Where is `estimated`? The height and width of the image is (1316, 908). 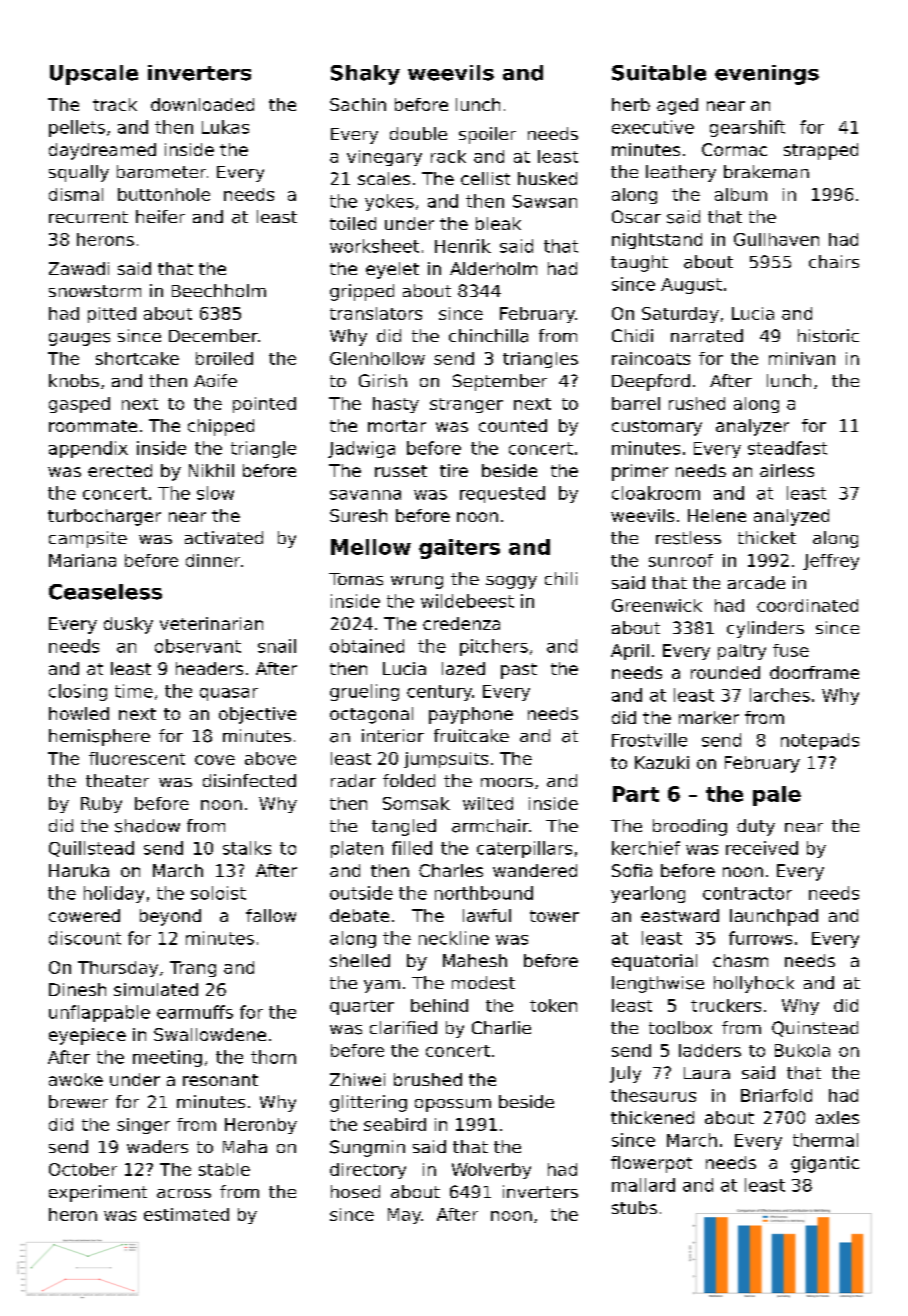 estimated is located at coordinates (186, 1214).
